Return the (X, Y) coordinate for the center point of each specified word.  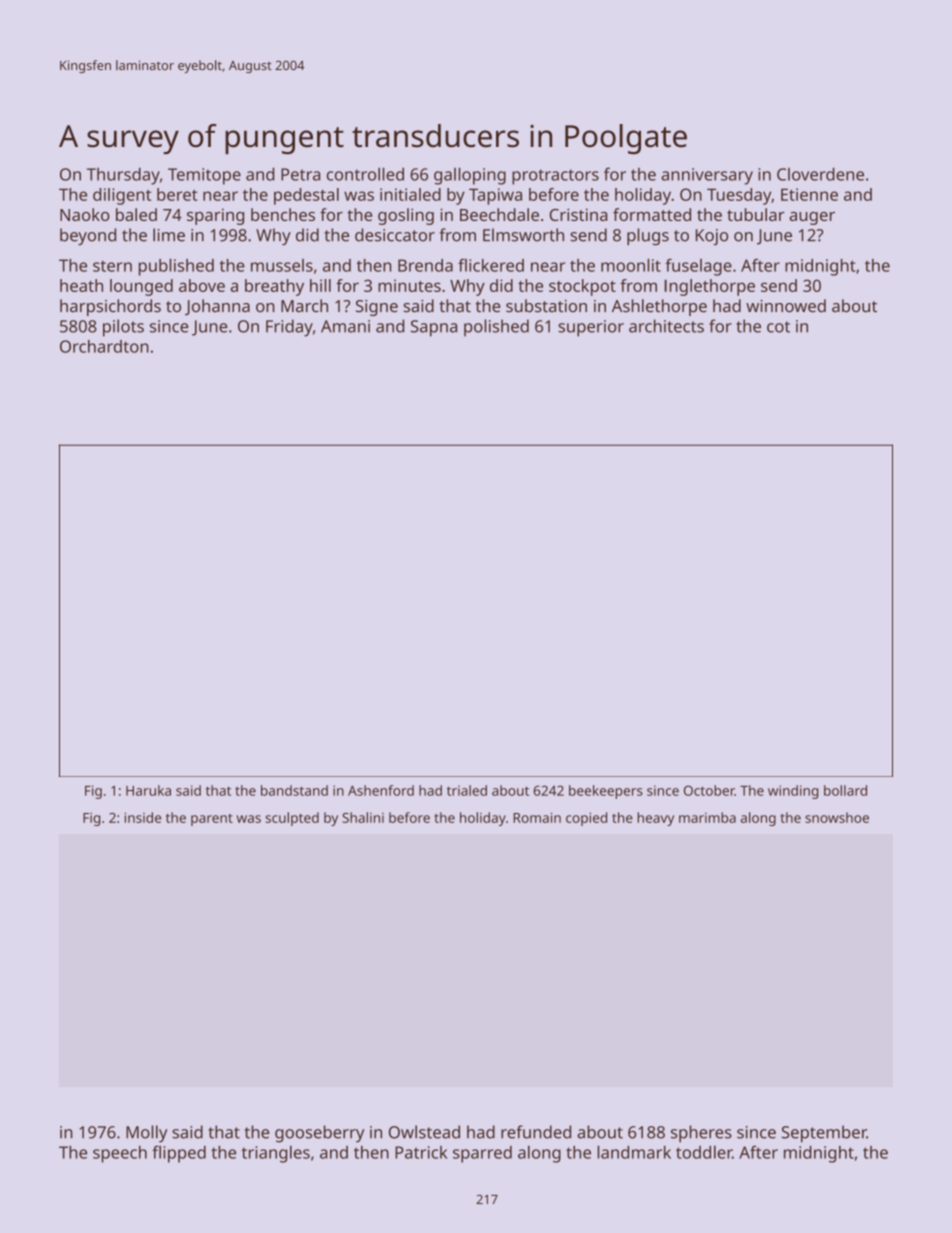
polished (496, 328)
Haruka (148, 790)
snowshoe (837, 817)
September (824, 1134)
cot (778, 327)
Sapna (434, 328)
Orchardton (104, 346)
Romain (537, 817)
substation (546, 305)
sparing (215, 216)
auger (812, 218)
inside (143, 817)
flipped (179, 1154)
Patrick (421, 1152)
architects (666, 326)
